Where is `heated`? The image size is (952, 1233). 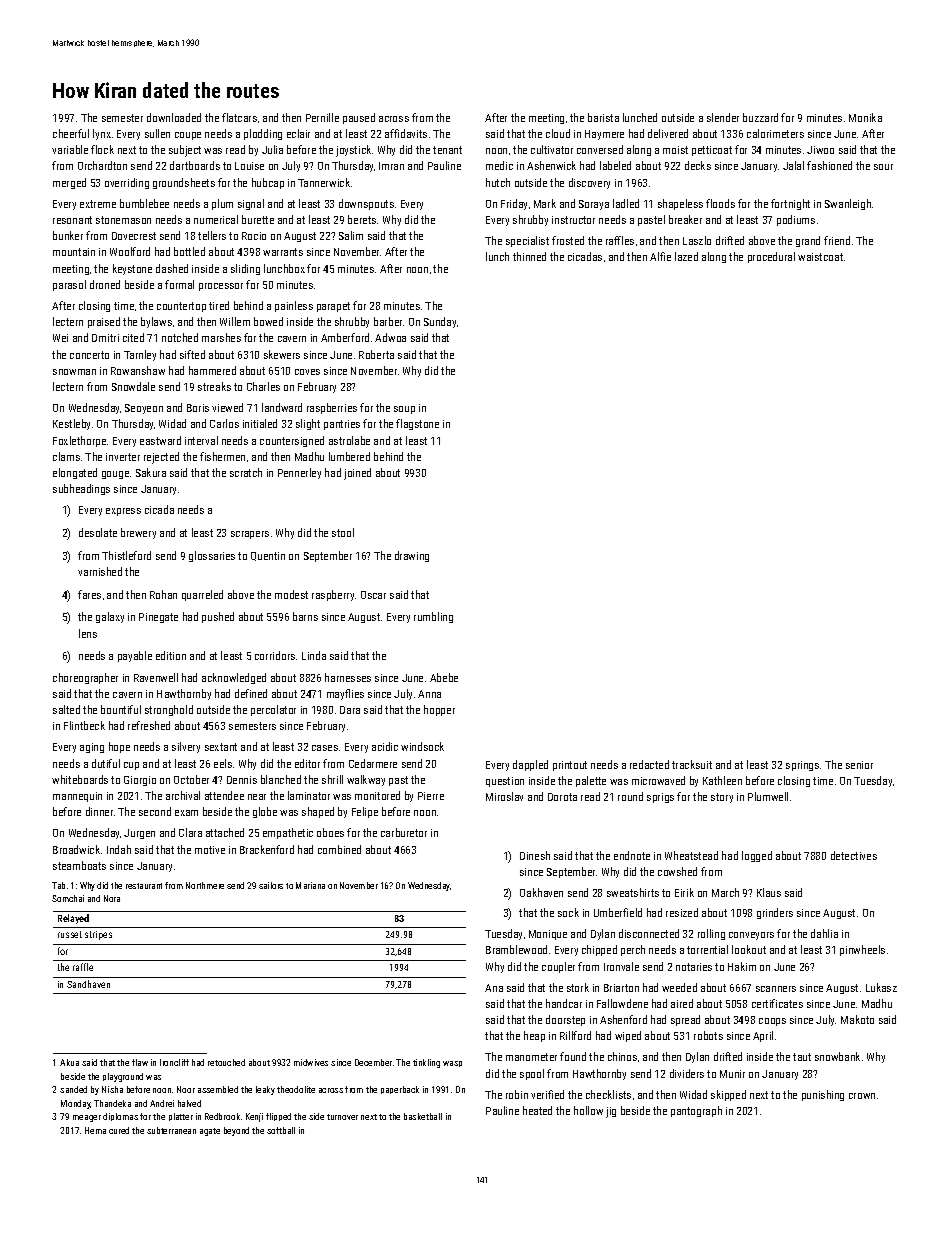 heated is located at coordinates (537, 1110).
